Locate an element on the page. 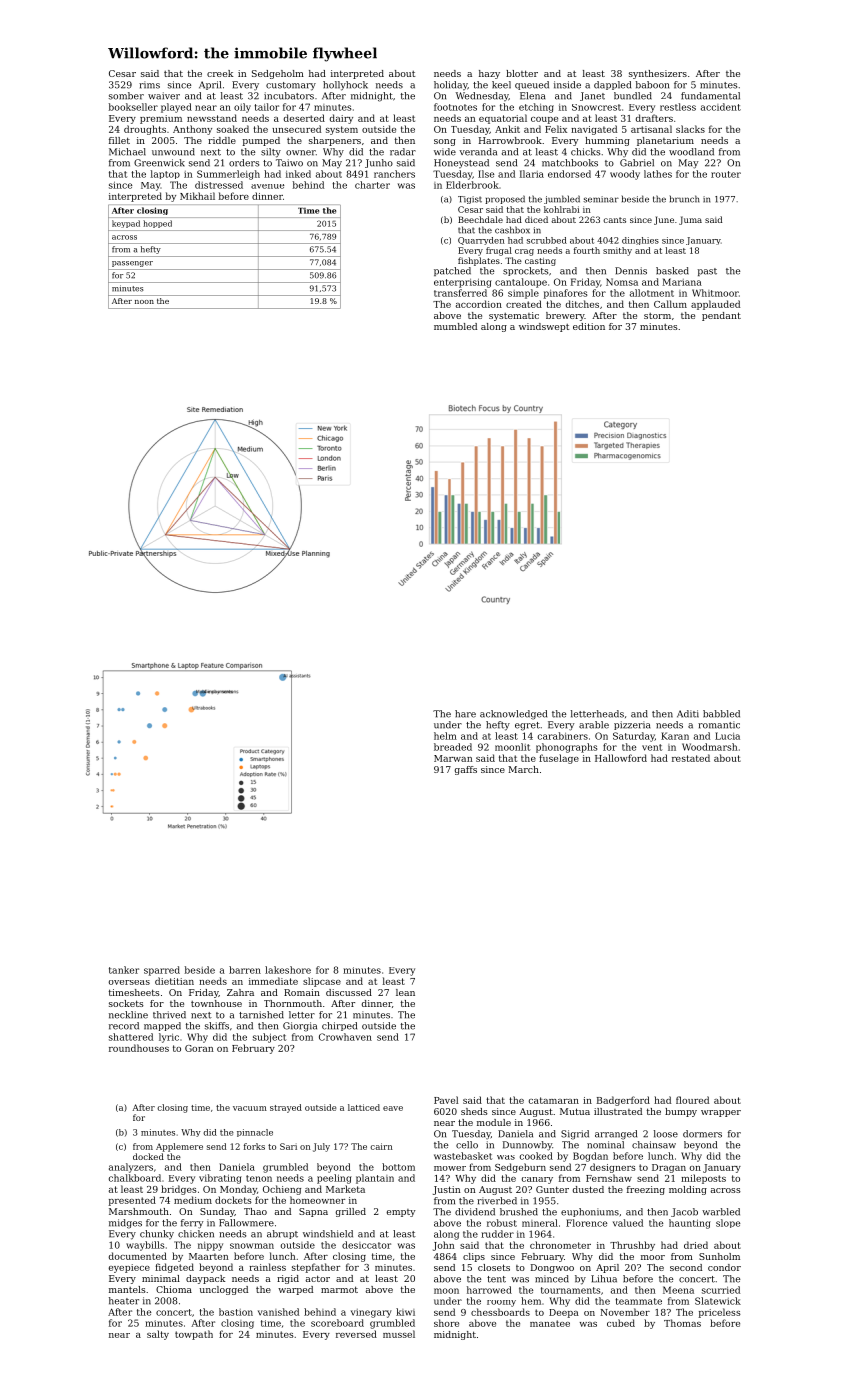  sparred is located at coordinates (162, 971).
